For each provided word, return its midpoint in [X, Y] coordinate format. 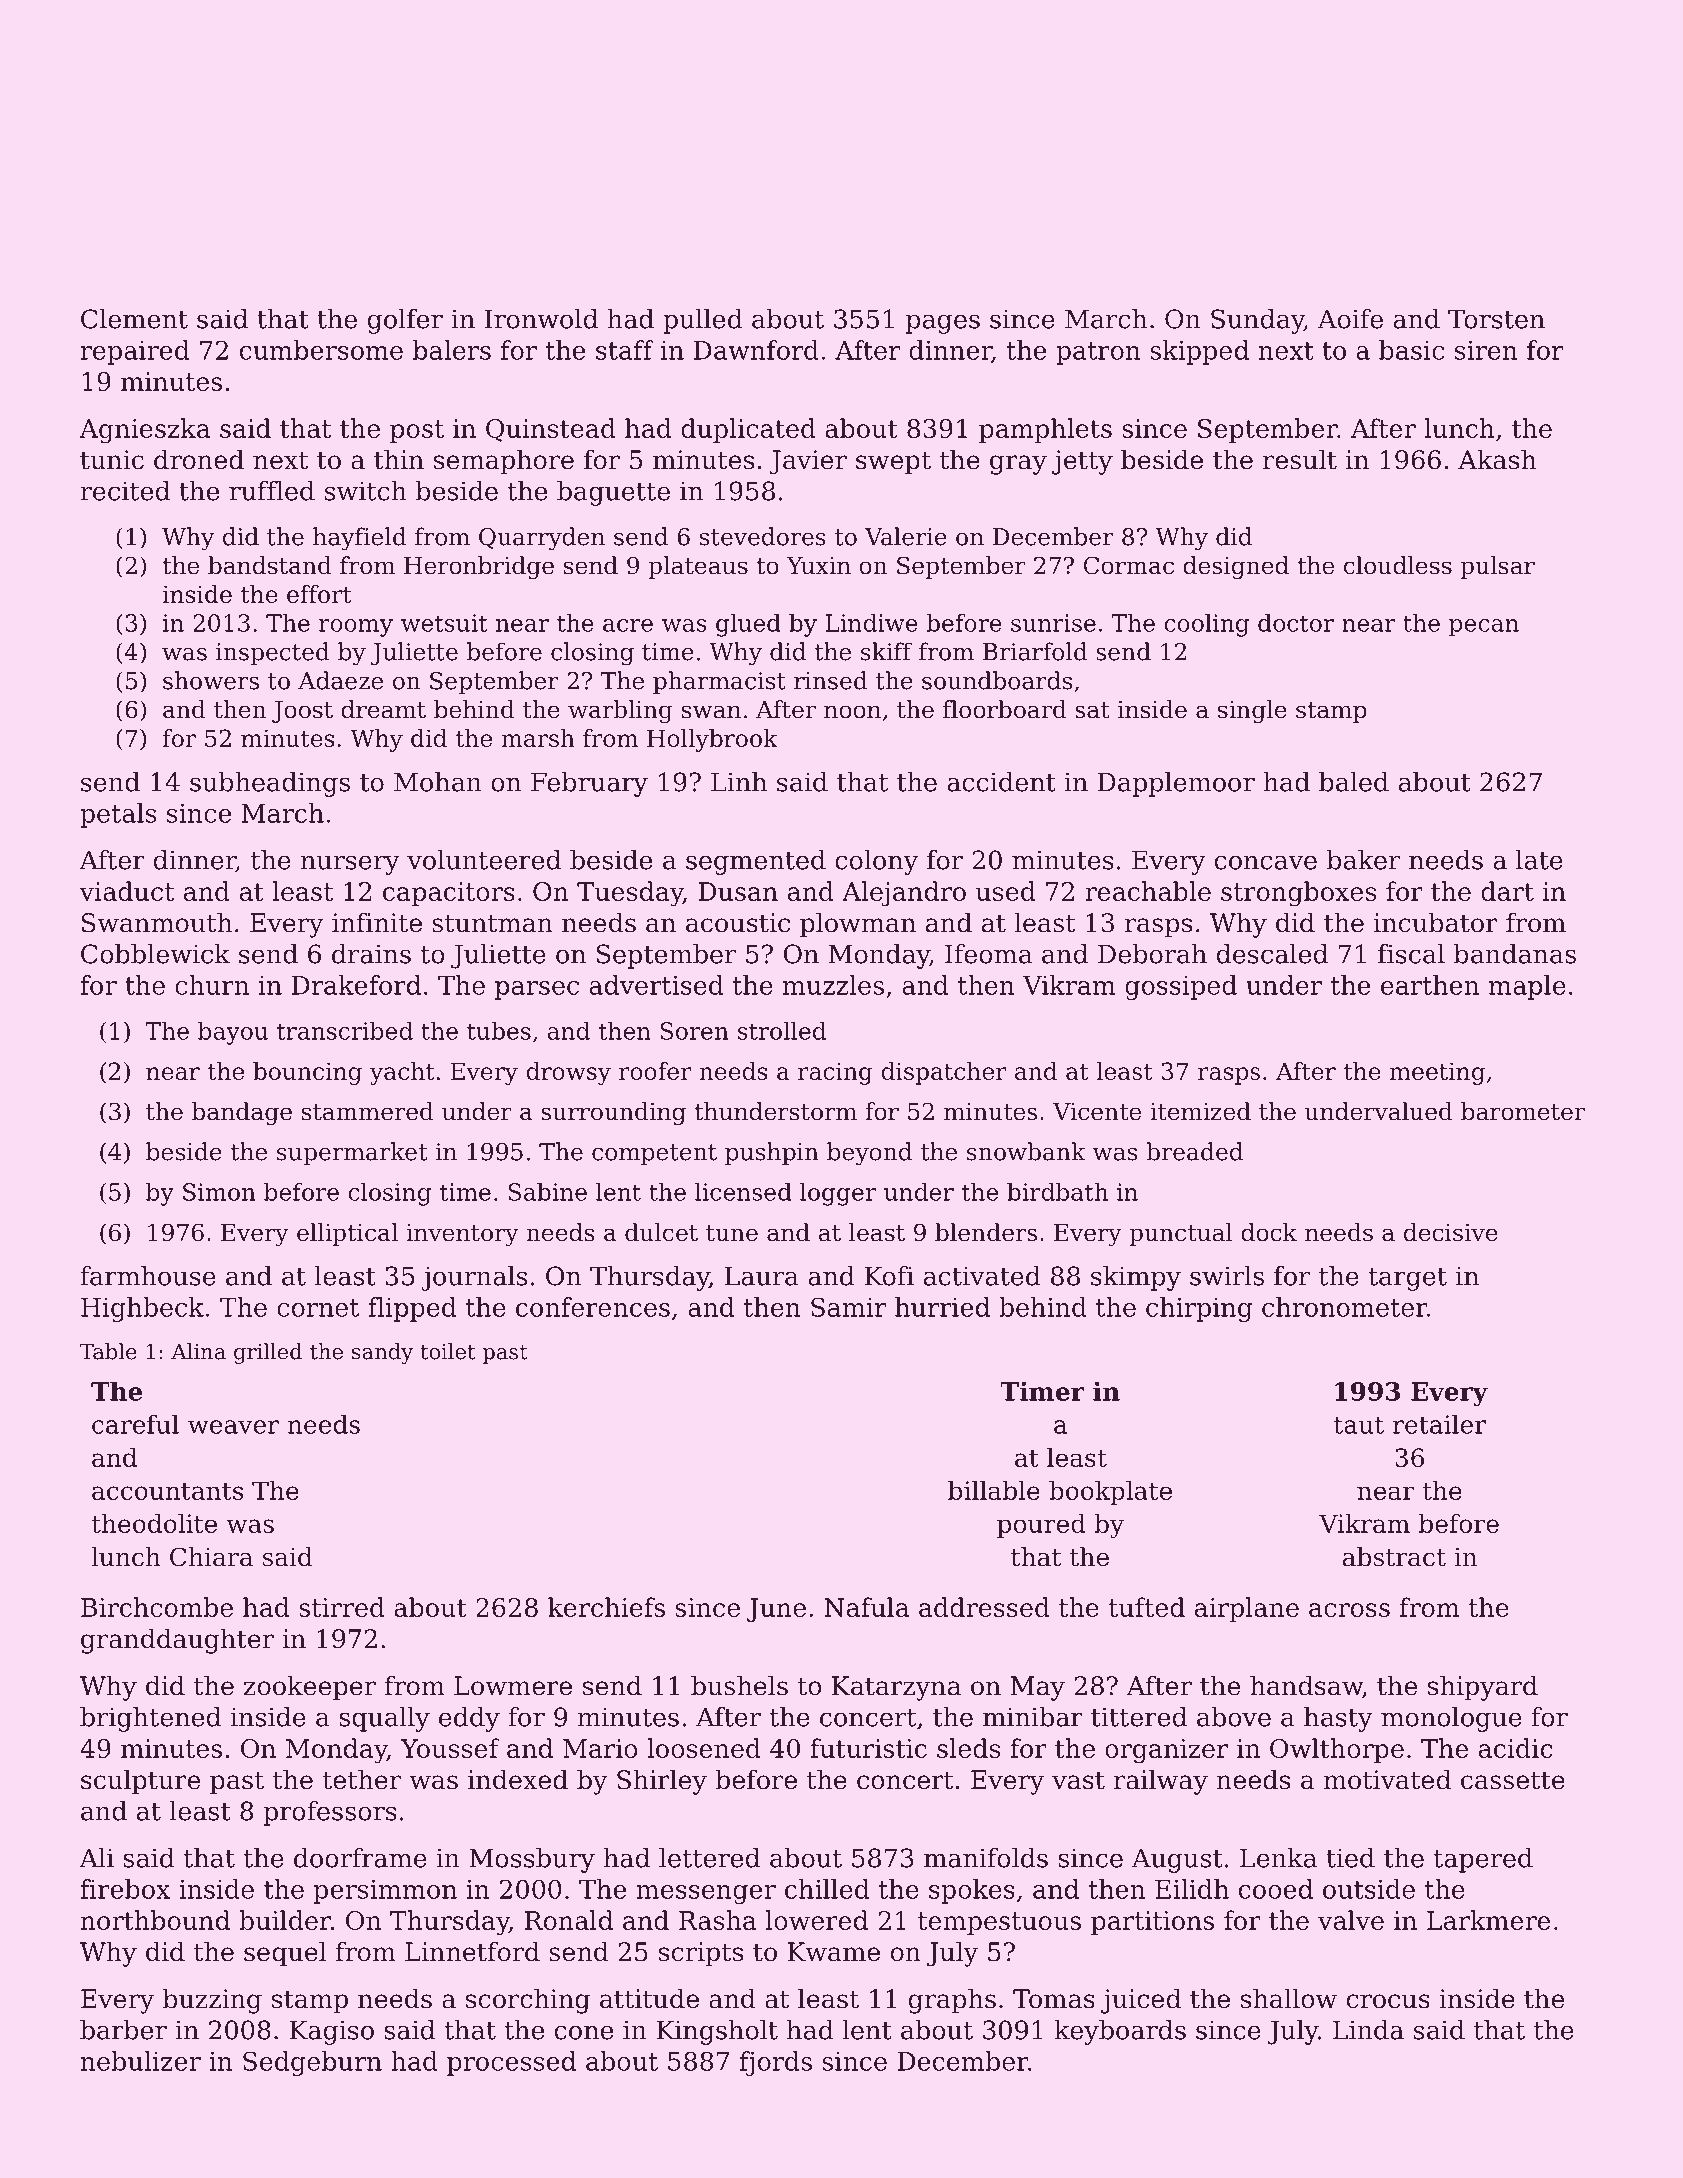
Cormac [1129, 565]
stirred [342, 1607]
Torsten [1496, 319]
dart [1507, 891]
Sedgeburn [312, 2063]
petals [118, 815]
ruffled [272, 491]
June [776, 1610]
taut [1359, 1425]
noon [852, 712]
